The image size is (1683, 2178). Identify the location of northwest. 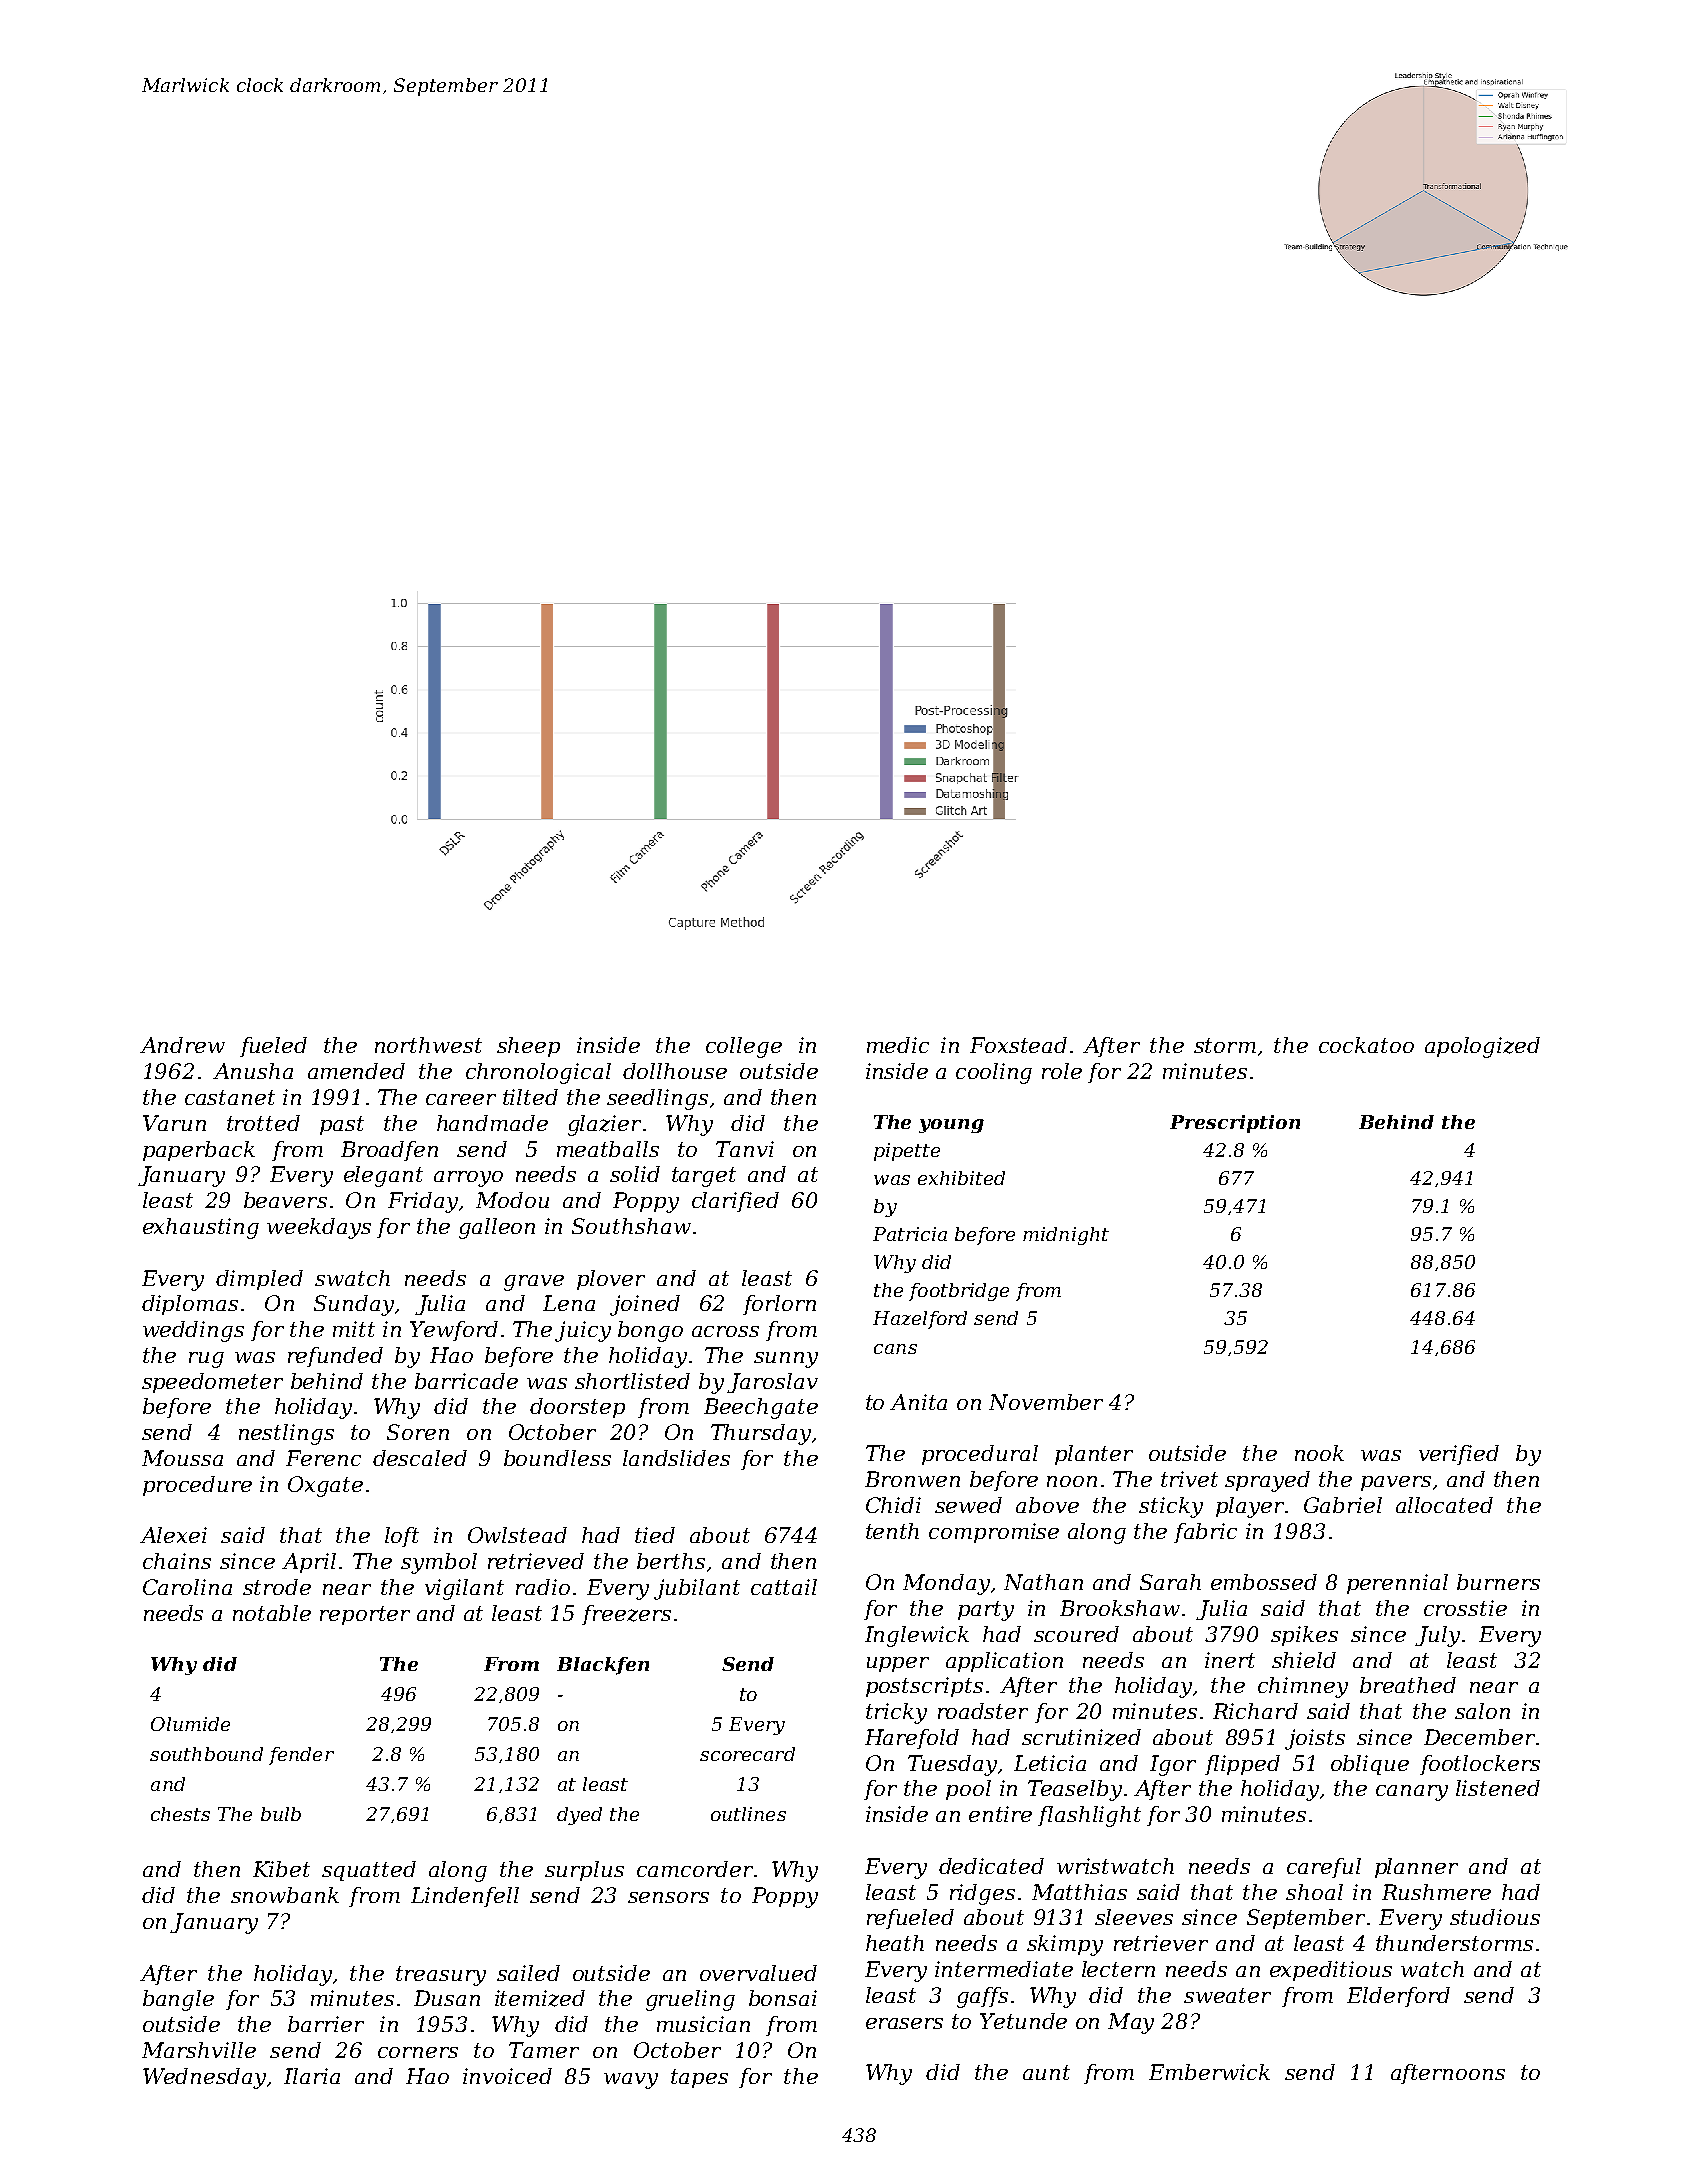
(428, 1045).
